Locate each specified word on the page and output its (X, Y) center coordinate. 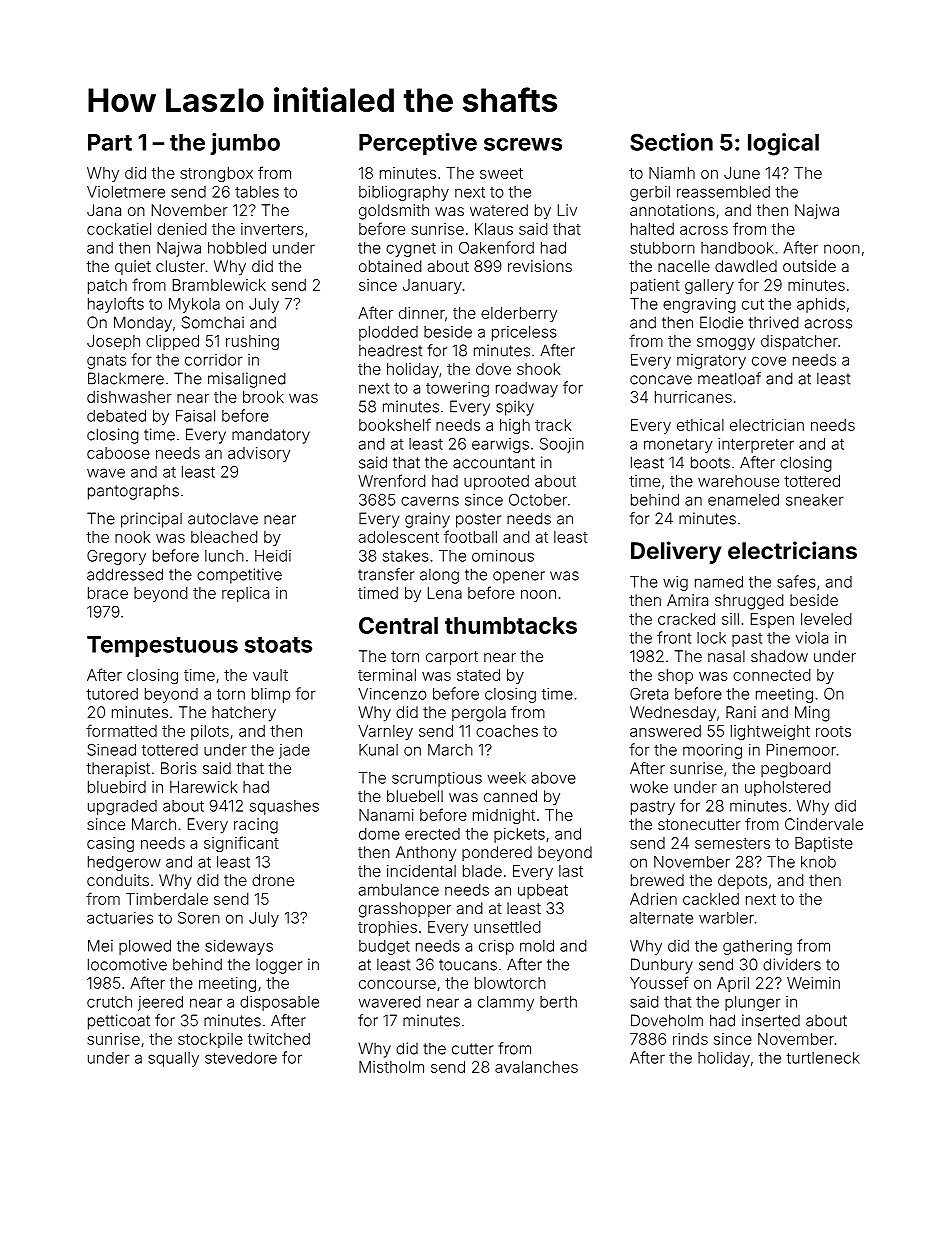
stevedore (241, 1058)
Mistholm (391, 1067)
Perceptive (418, 144)
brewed (657, 880)
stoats (278, 645)
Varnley (385, 732)
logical (783, 144)
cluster (180, 266)
